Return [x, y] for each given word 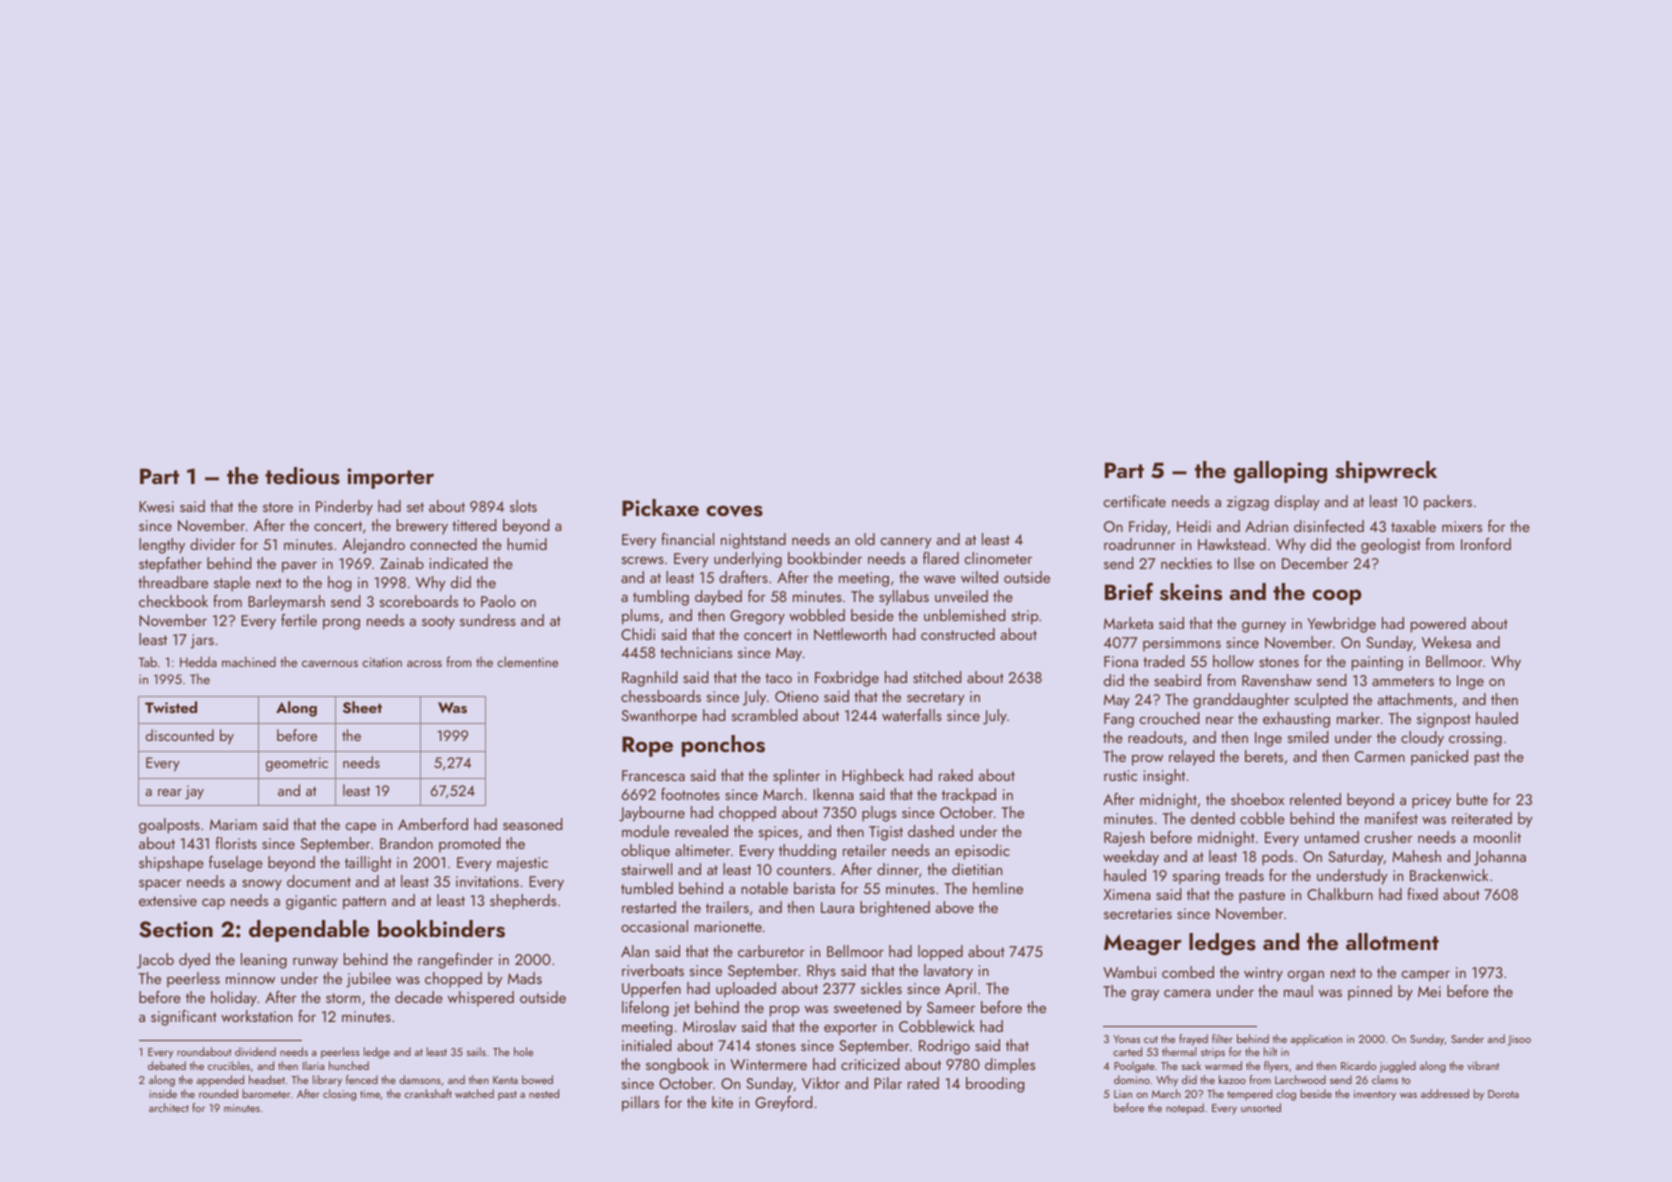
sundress [488, 620]
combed [1188, 972]
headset [267, 1079]
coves [734, 511]
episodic [982, 852]
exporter [850, 1029]
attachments [1415, 699]
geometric [297, 764]
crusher [1388, 837]
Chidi [638, 634]
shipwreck [1386, 472]
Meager [1143, 944]
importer [390, 478]
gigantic [311, 902]
